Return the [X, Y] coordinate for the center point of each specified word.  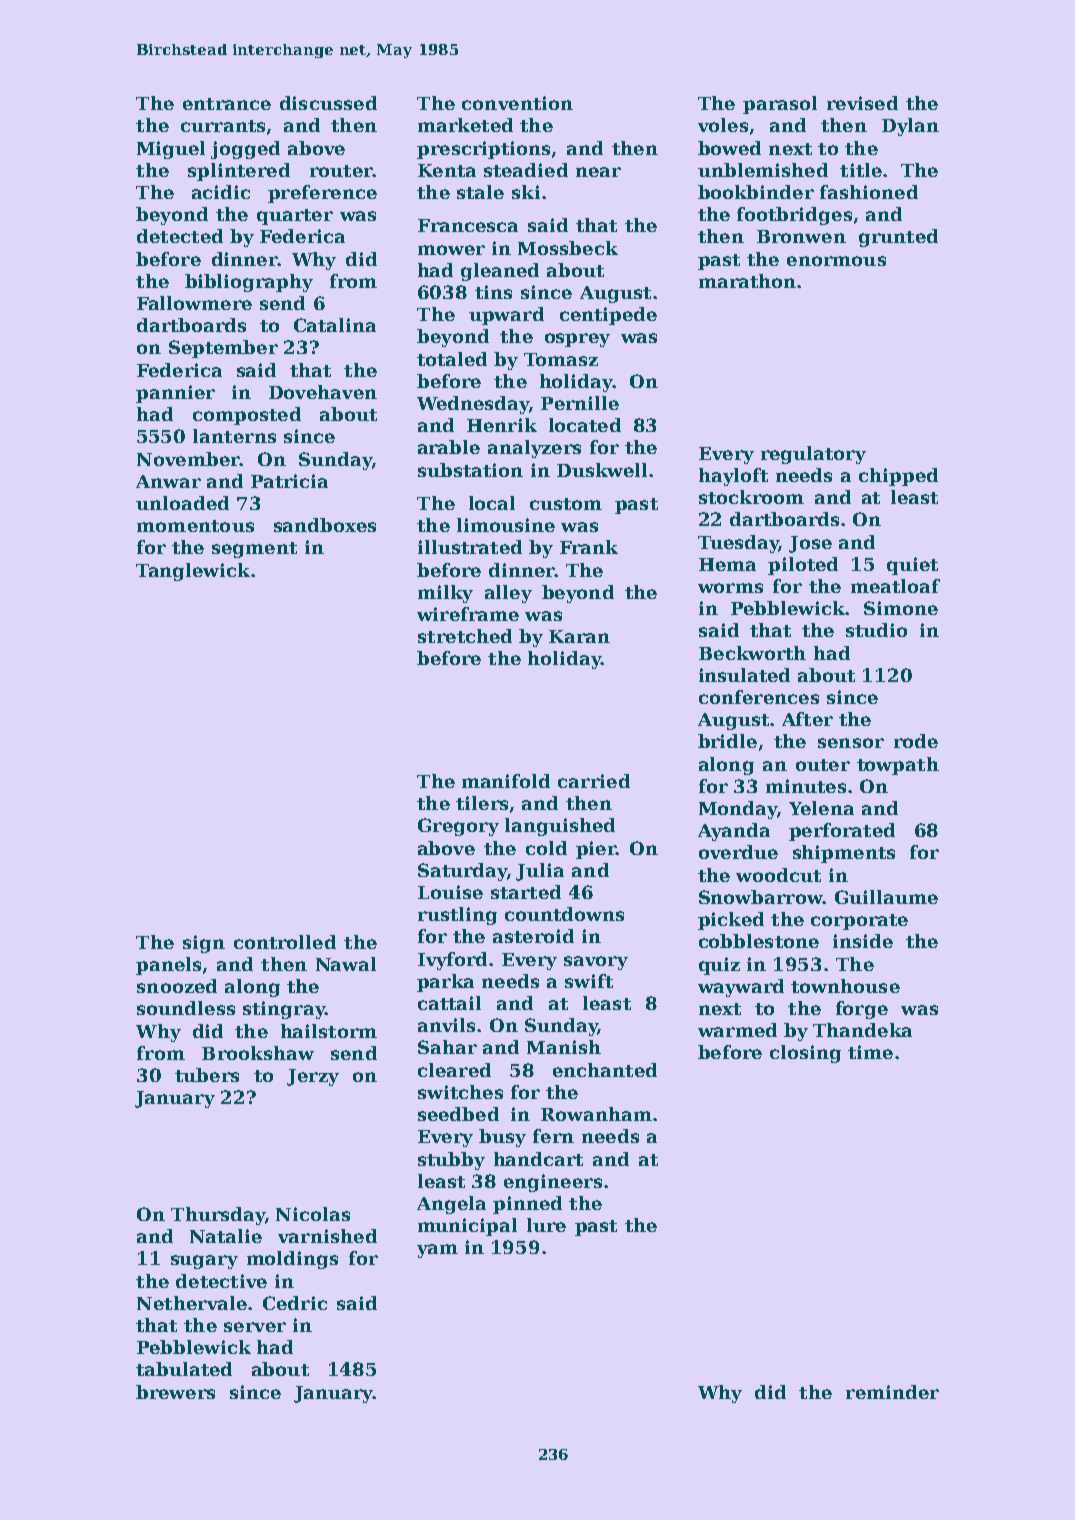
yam [437, 1251]
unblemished [763, 170]
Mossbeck [568, 248]
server [255, 1327]
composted [247, 416]
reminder [892, 1392]
